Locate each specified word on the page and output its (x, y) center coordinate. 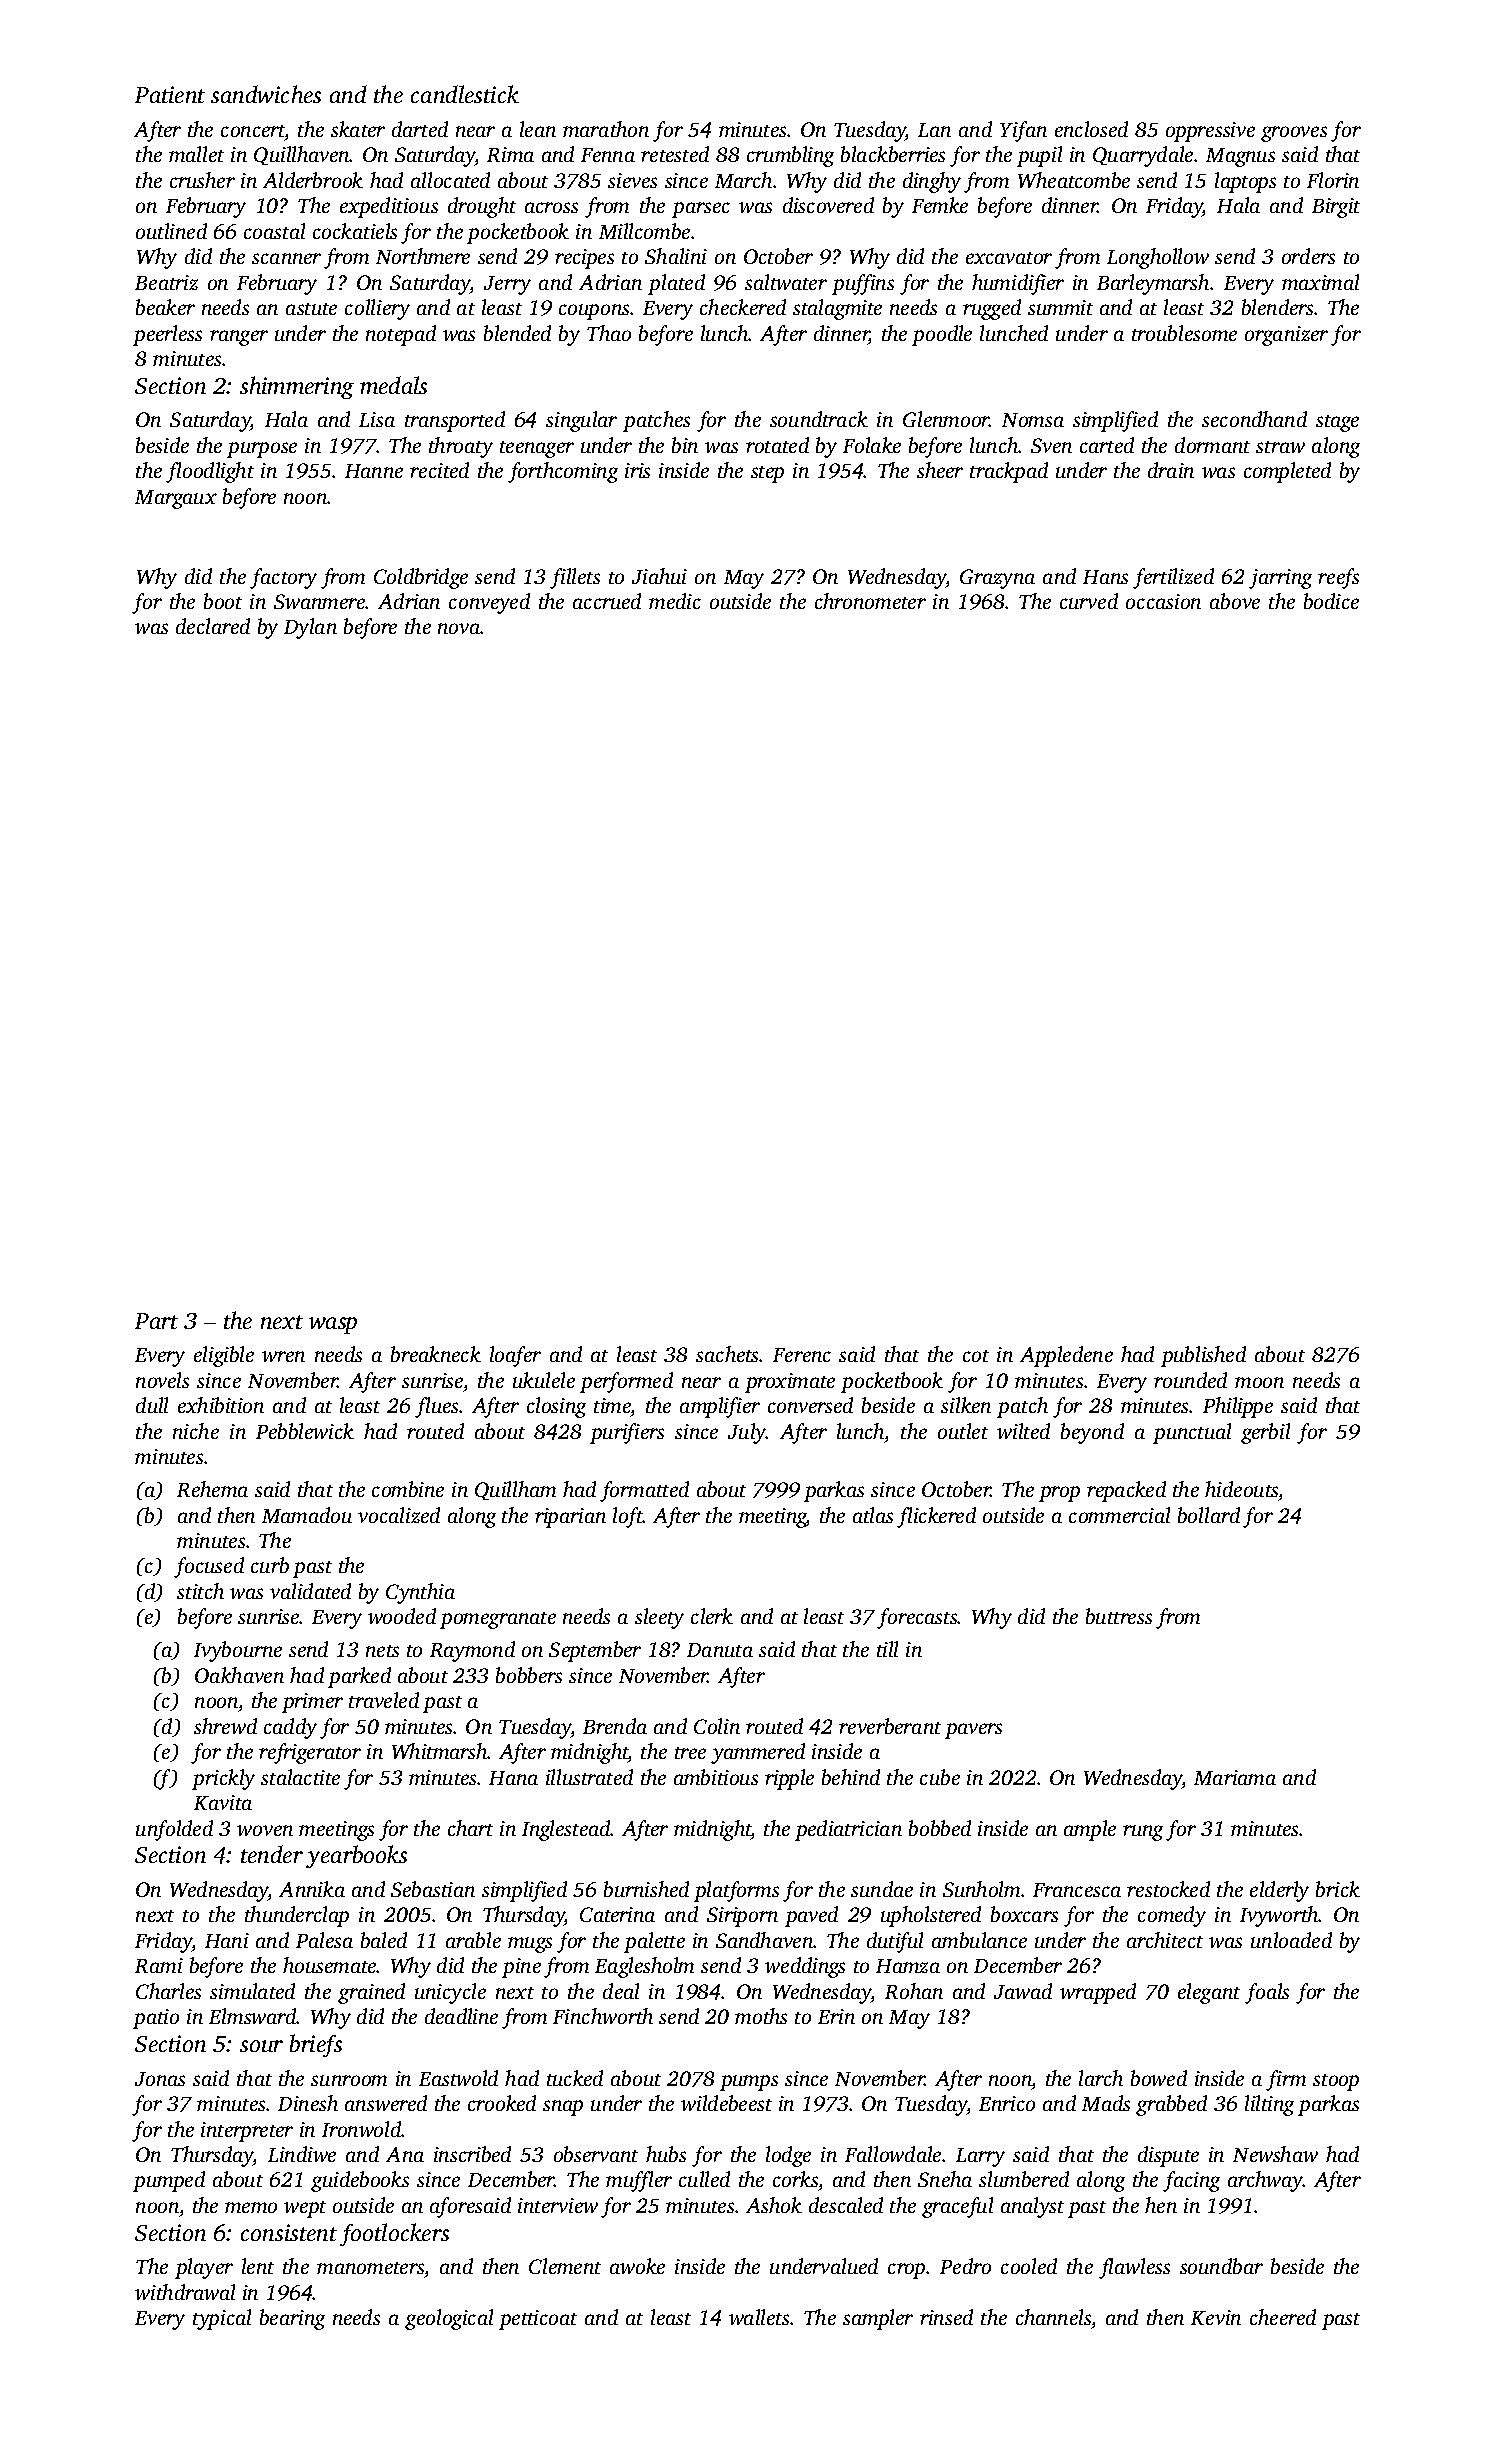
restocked (1168, 1889)
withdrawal (185, 2292)
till (887, 1649)
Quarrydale (1143, 156)
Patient (170, 94)
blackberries (893, 154)
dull (152, 1405)
